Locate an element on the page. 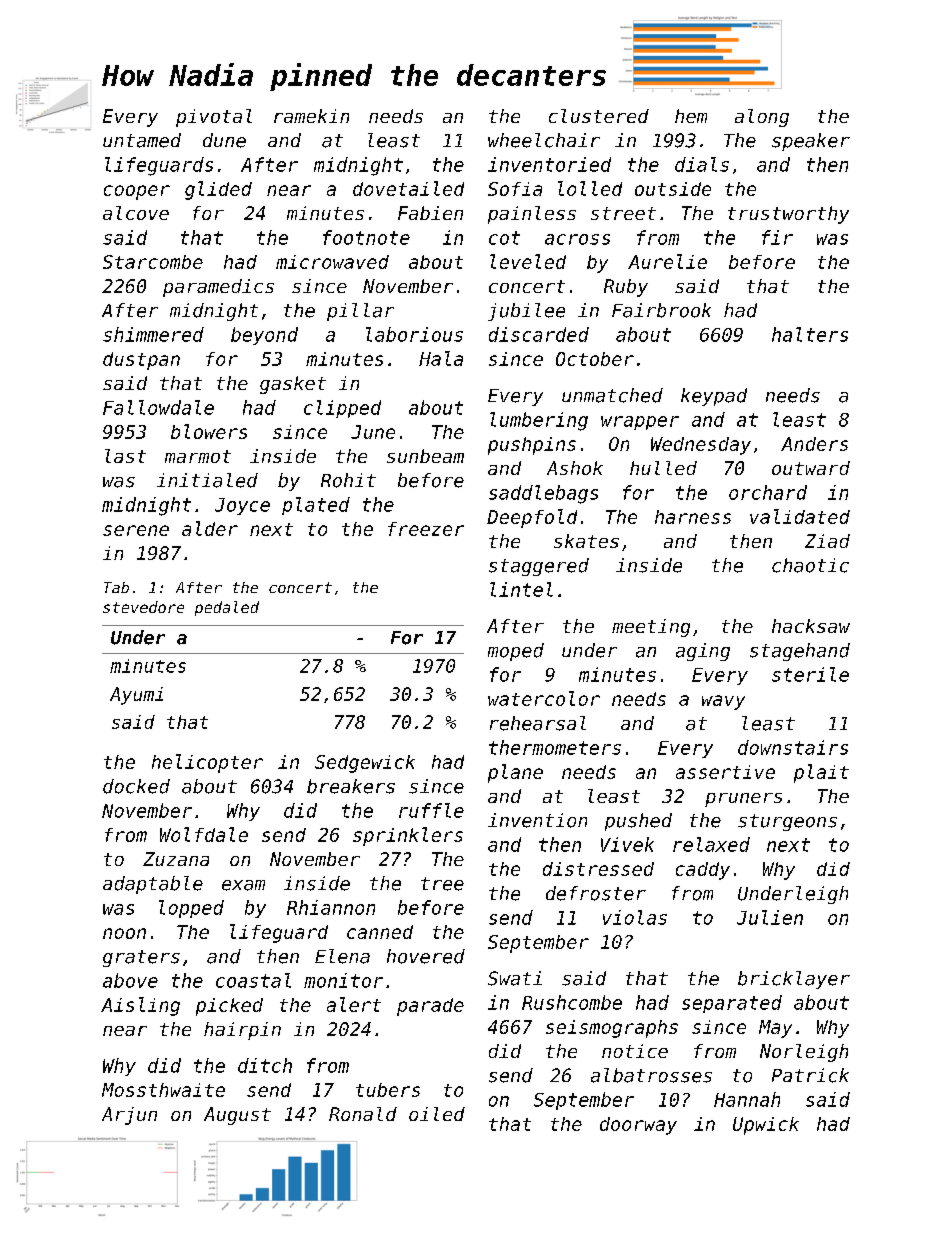 The width and height of the image is (952, 1233). stevedore is located at coordinates (143, 607).
